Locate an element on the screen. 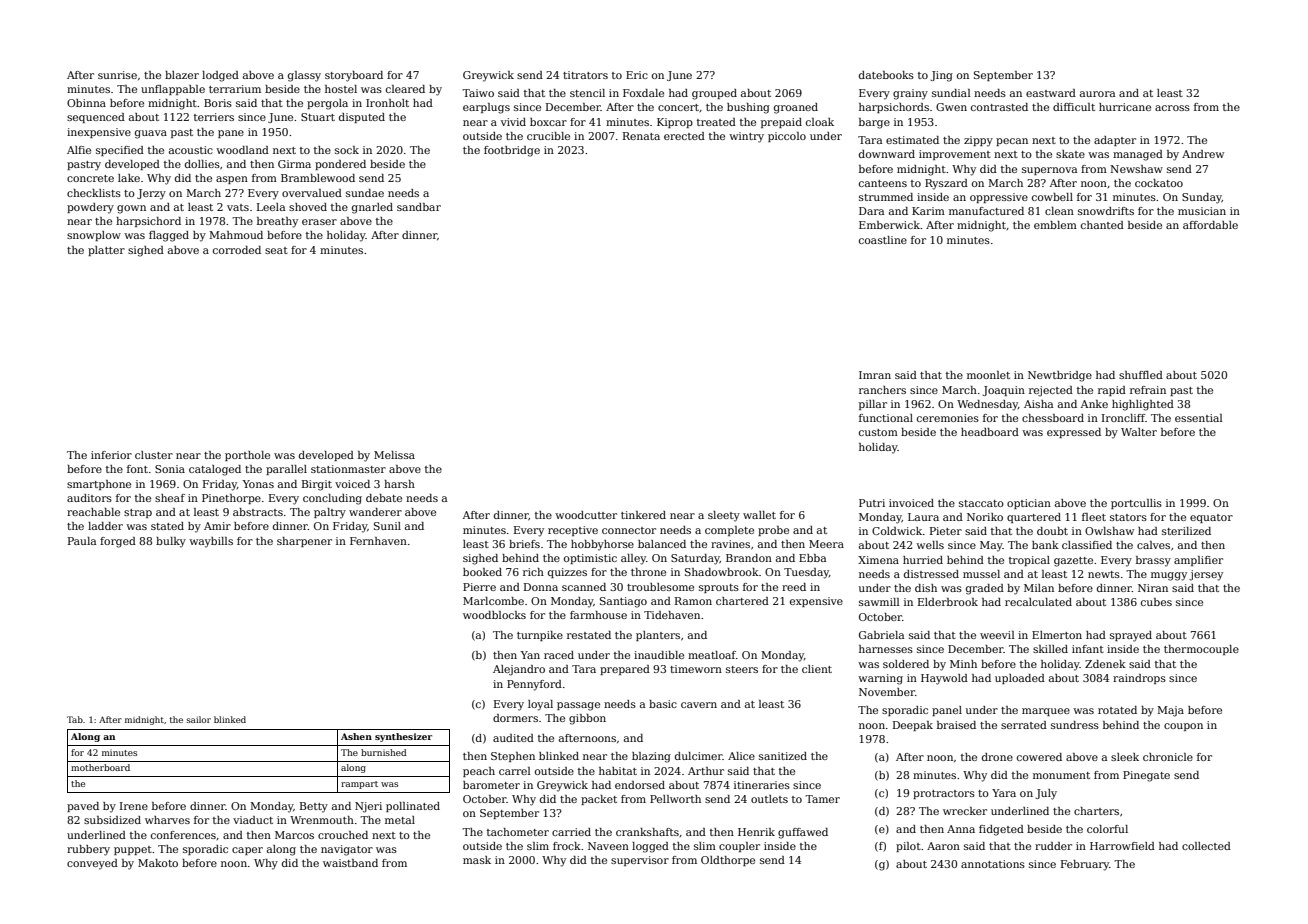 This screenshot has height=924, width=1308. snowdrifts is located at coordinates (1106, 211).
